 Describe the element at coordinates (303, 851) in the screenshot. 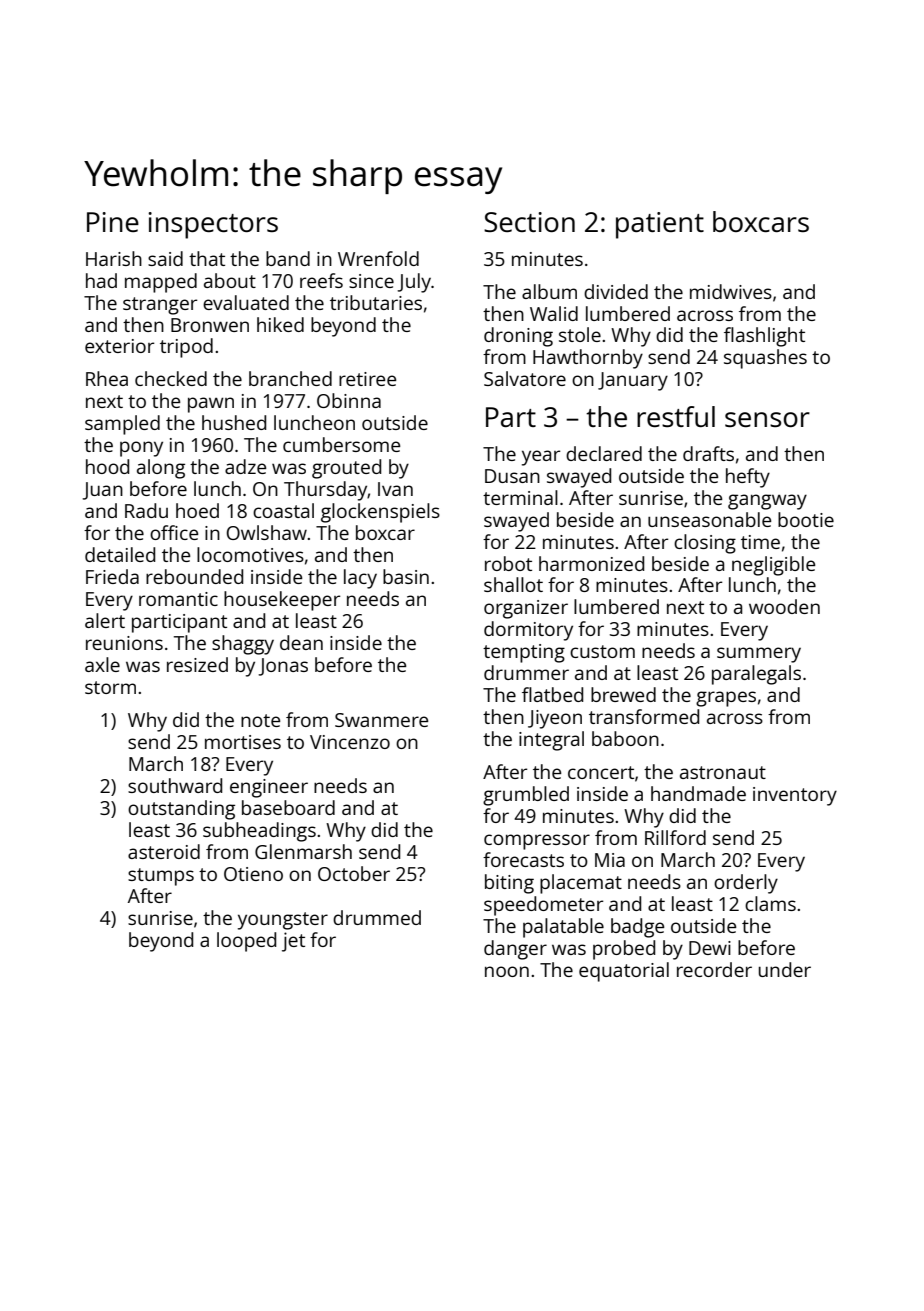

I see `Glenmarsh` at that location.
